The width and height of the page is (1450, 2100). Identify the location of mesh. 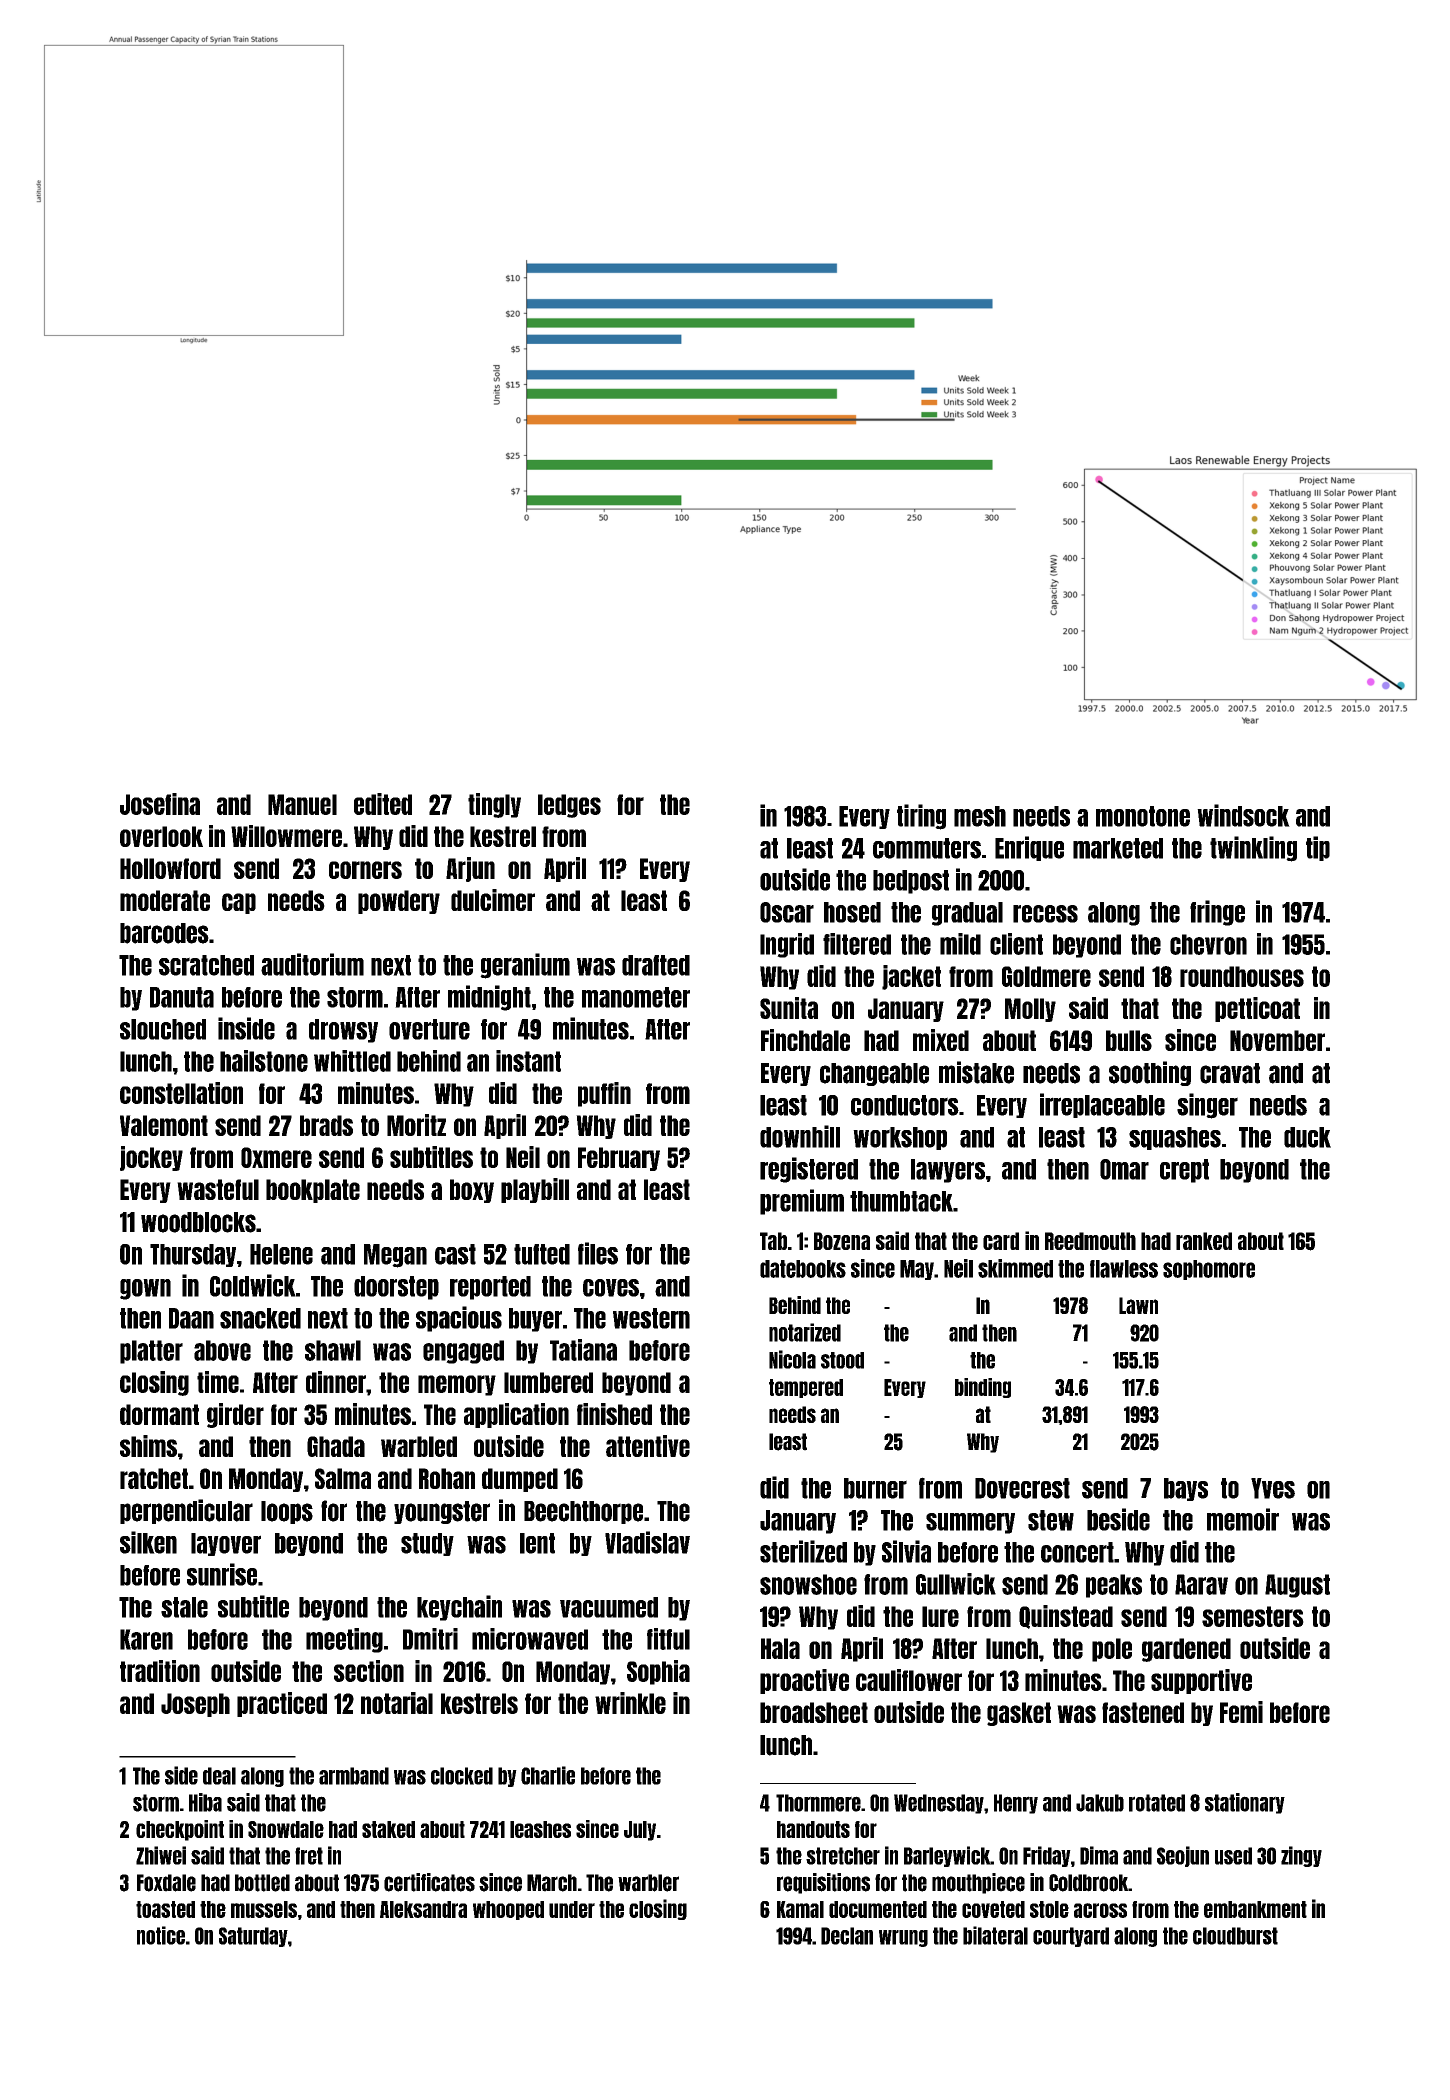
(980, 816).
